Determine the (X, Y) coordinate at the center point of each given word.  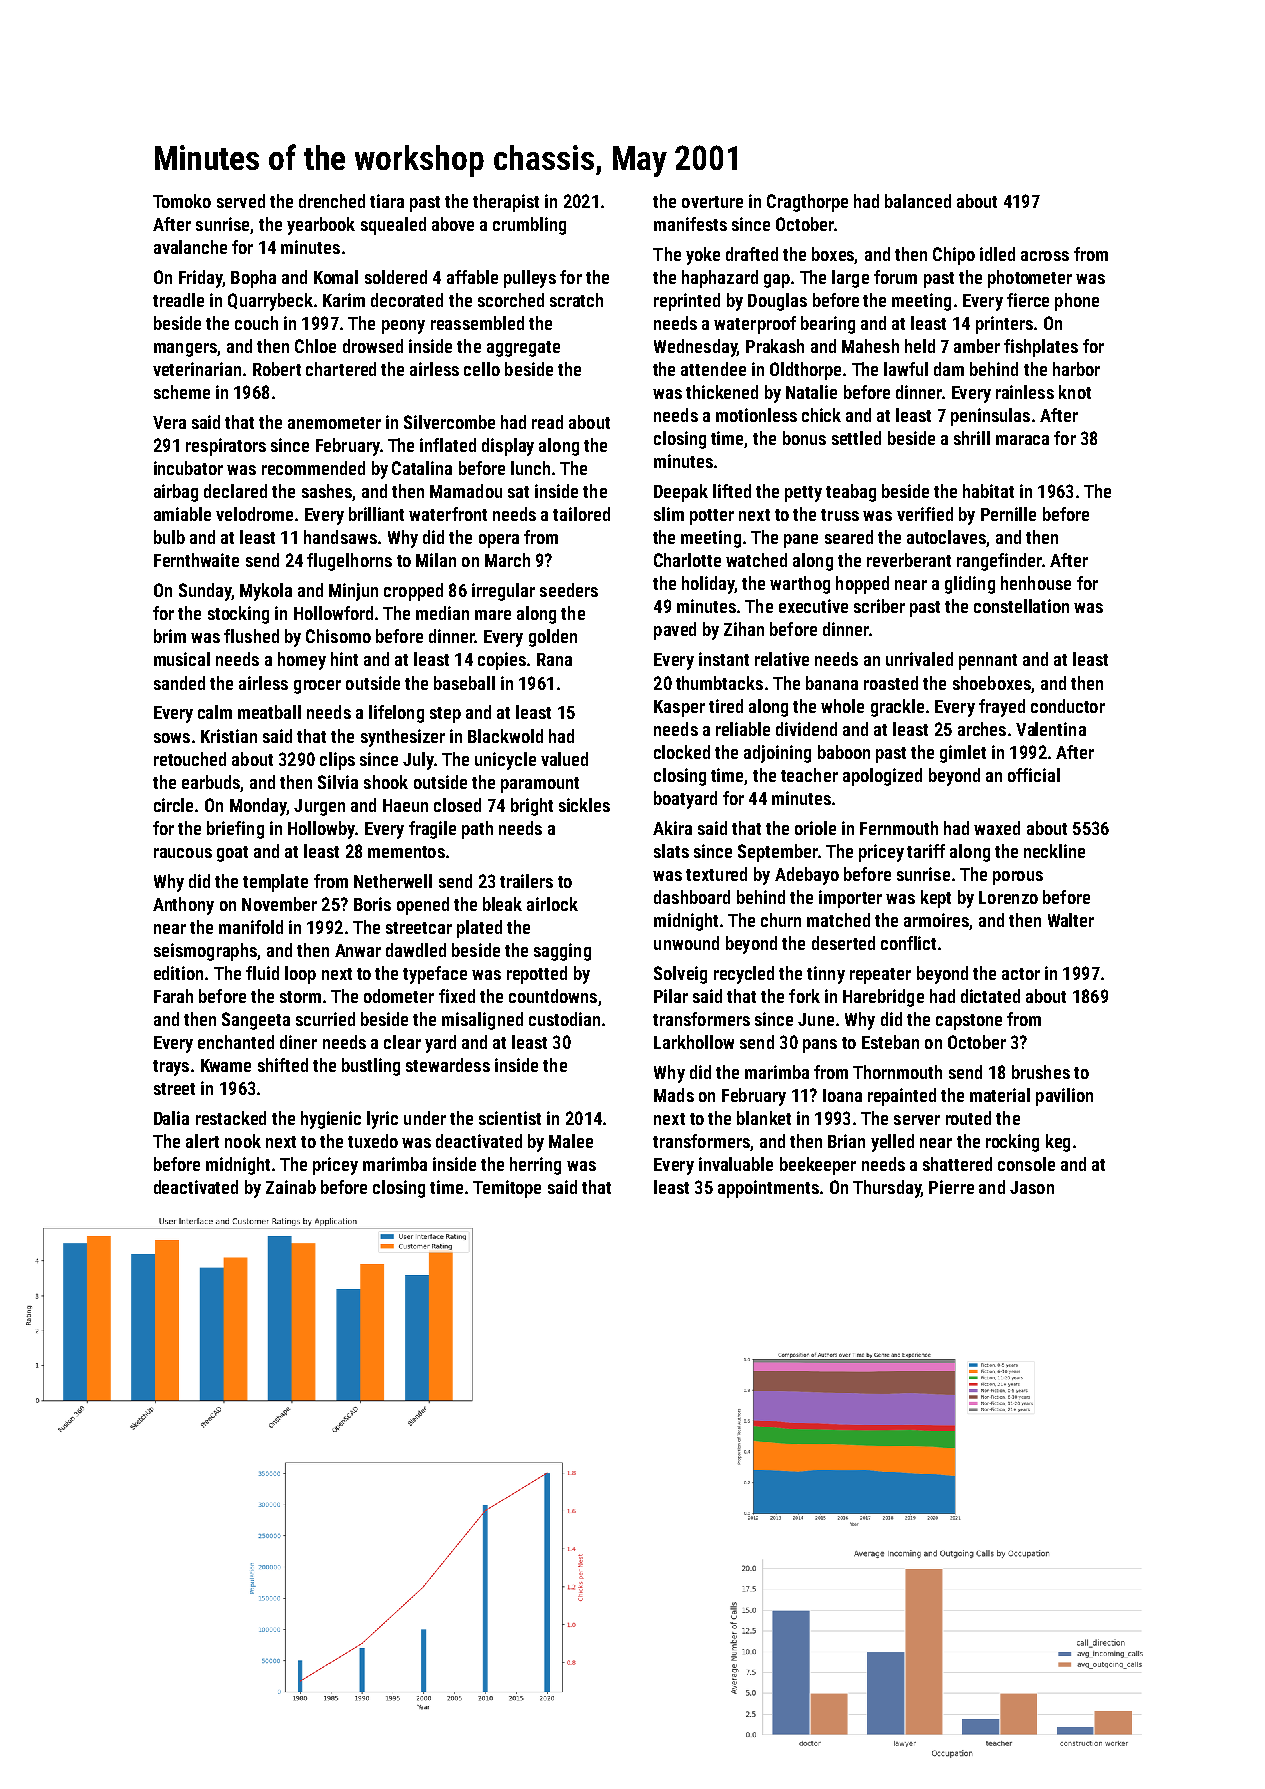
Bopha (253, 279)
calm (215, 712)
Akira (672, 828)
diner (298, 1042)
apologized (882, 777)
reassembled (477, 323)
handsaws (340, 537)
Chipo (954, 256)
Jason (1032, 1187)
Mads (674, 1095)
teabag (851, 493)
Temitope (507, 1189)
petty (803, 494)
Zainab (291, 1187)
